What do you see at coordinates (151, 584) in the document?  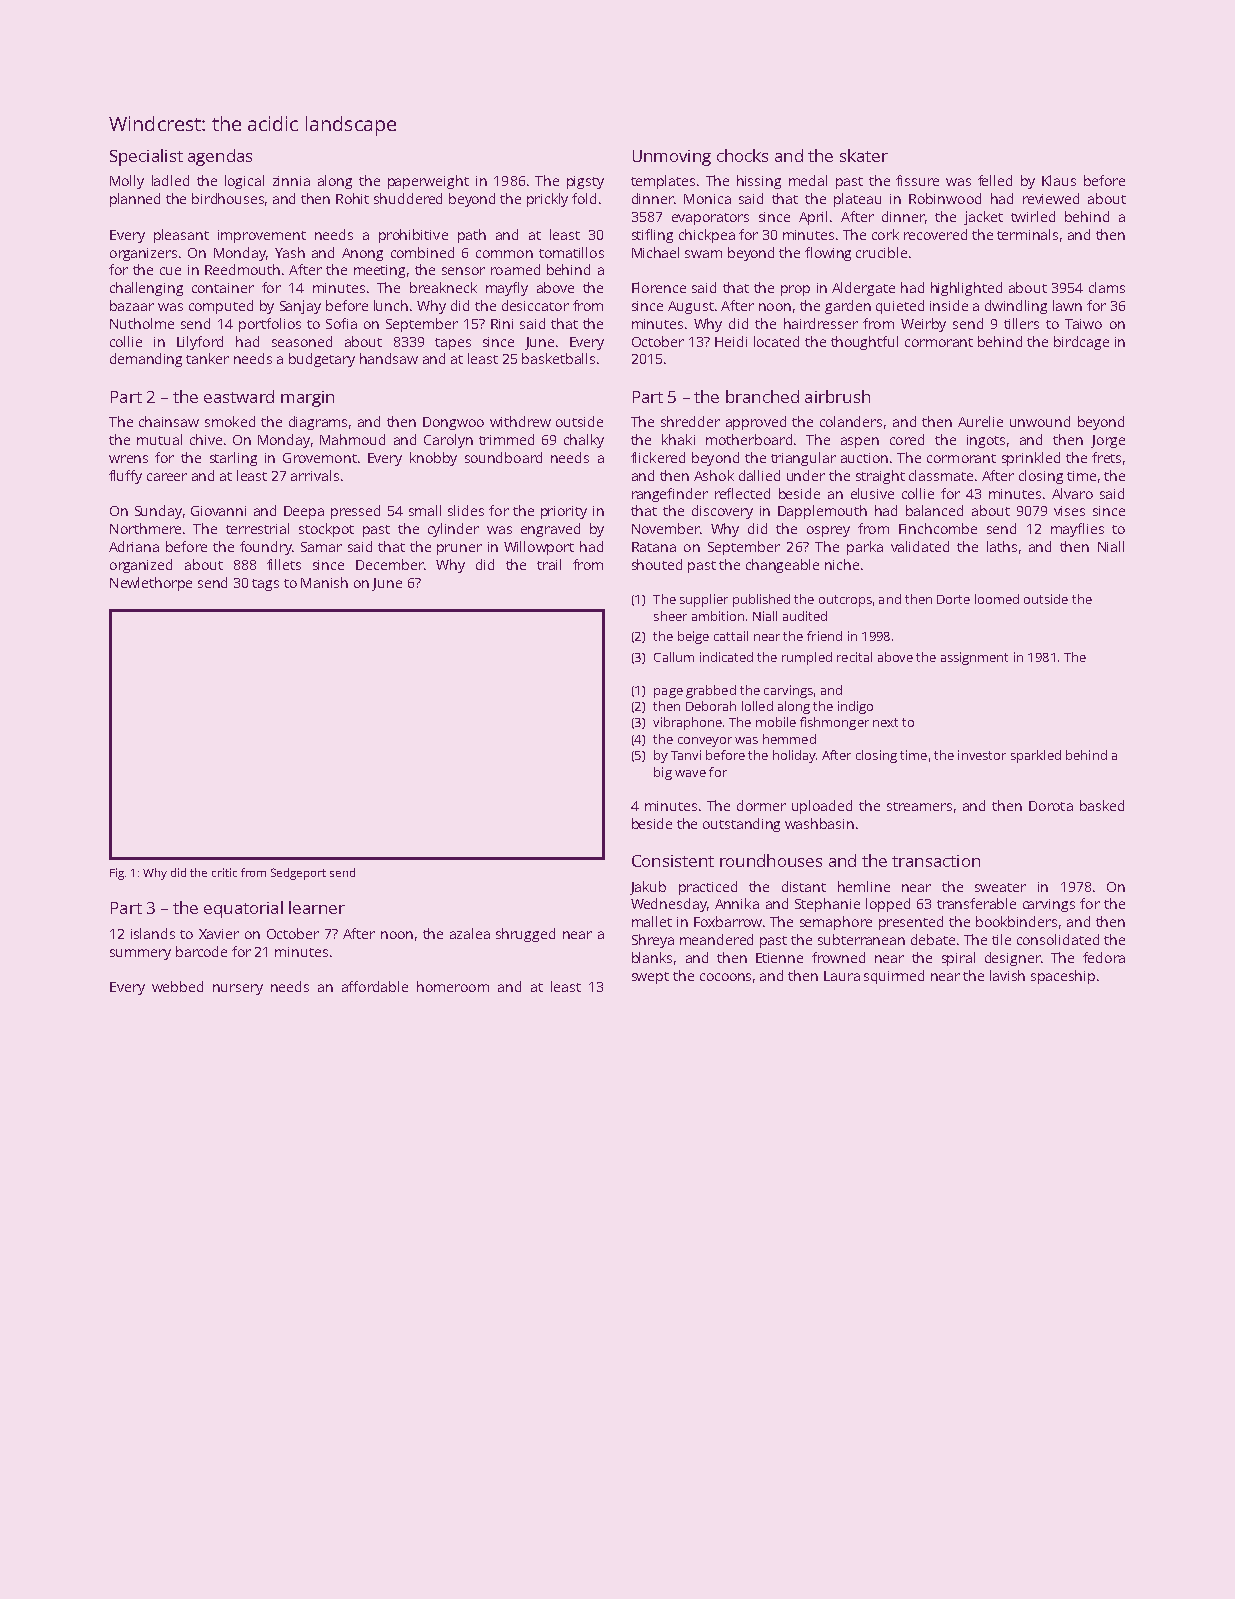 I see `Newlethorpe` at bounding box center [151, 584].
